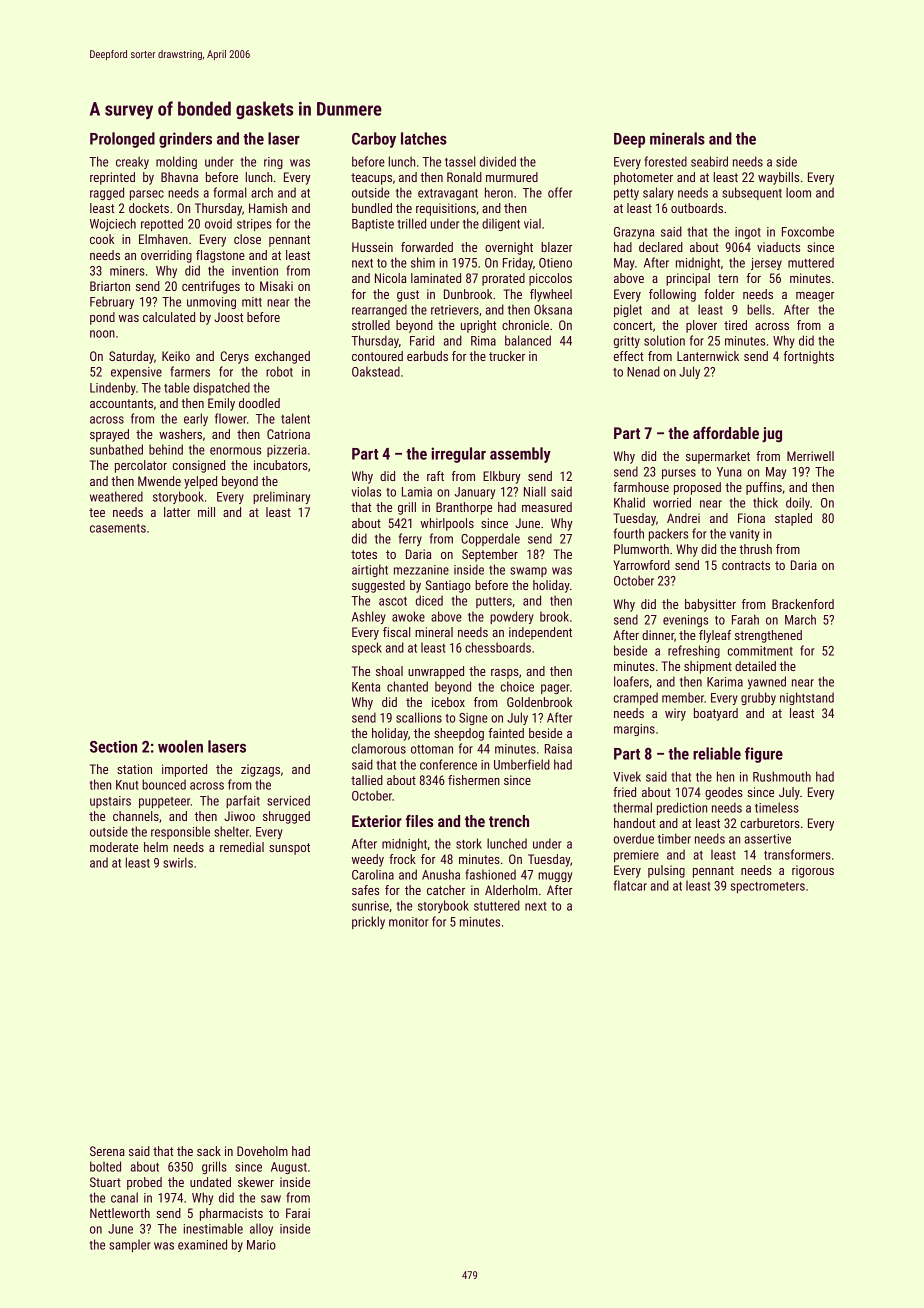 The height and width of the document is (1308, 924). Describe the element at coordinates (130, 1246) in the document. I see `sampler` at that location.
